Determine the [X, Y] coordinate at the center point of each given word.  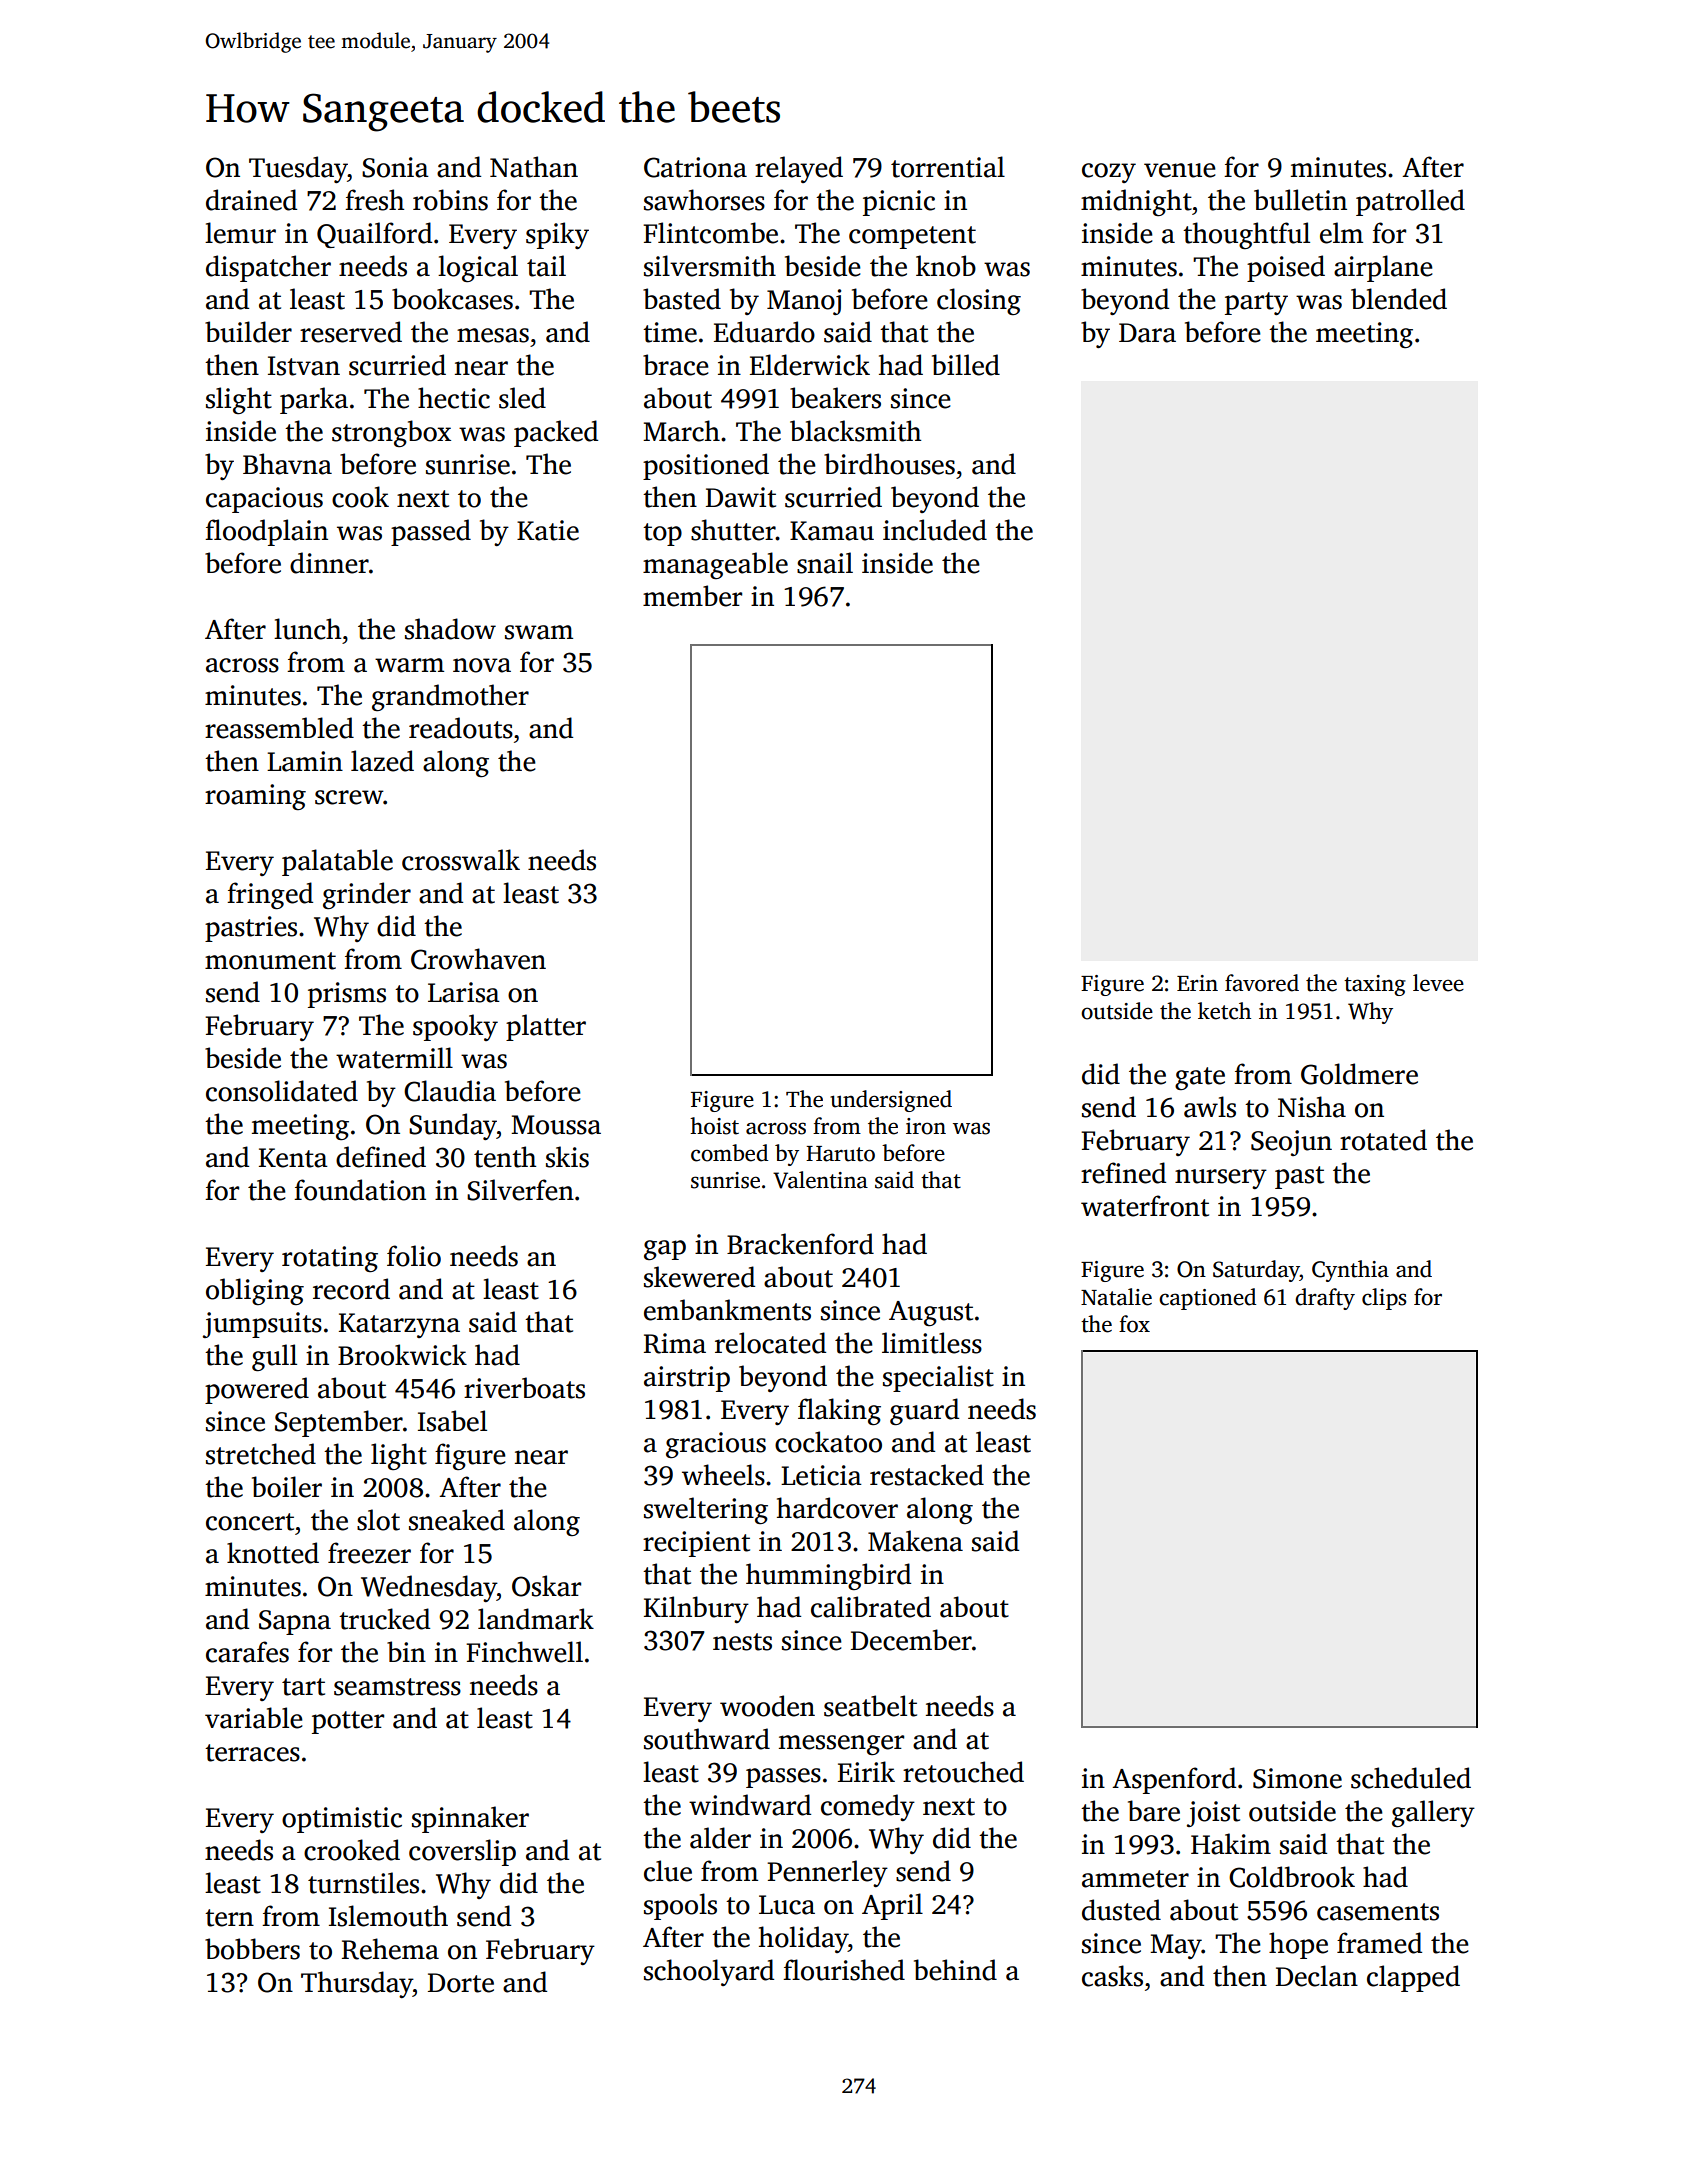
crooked [352, 1850]
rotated [1383, 1140]
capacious [264, 500]
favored [1262, 983]
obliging [255, 1291]
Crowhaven [478, 959]
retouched [963, 1772]
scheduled [1411, 1778]
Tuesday [298, 169]
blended [1399, 299]
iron [926, 1126]
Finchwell [524, 1652]
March [681, 431]
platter [546, 1027]
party [1256, 303]
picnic [899, 203]
